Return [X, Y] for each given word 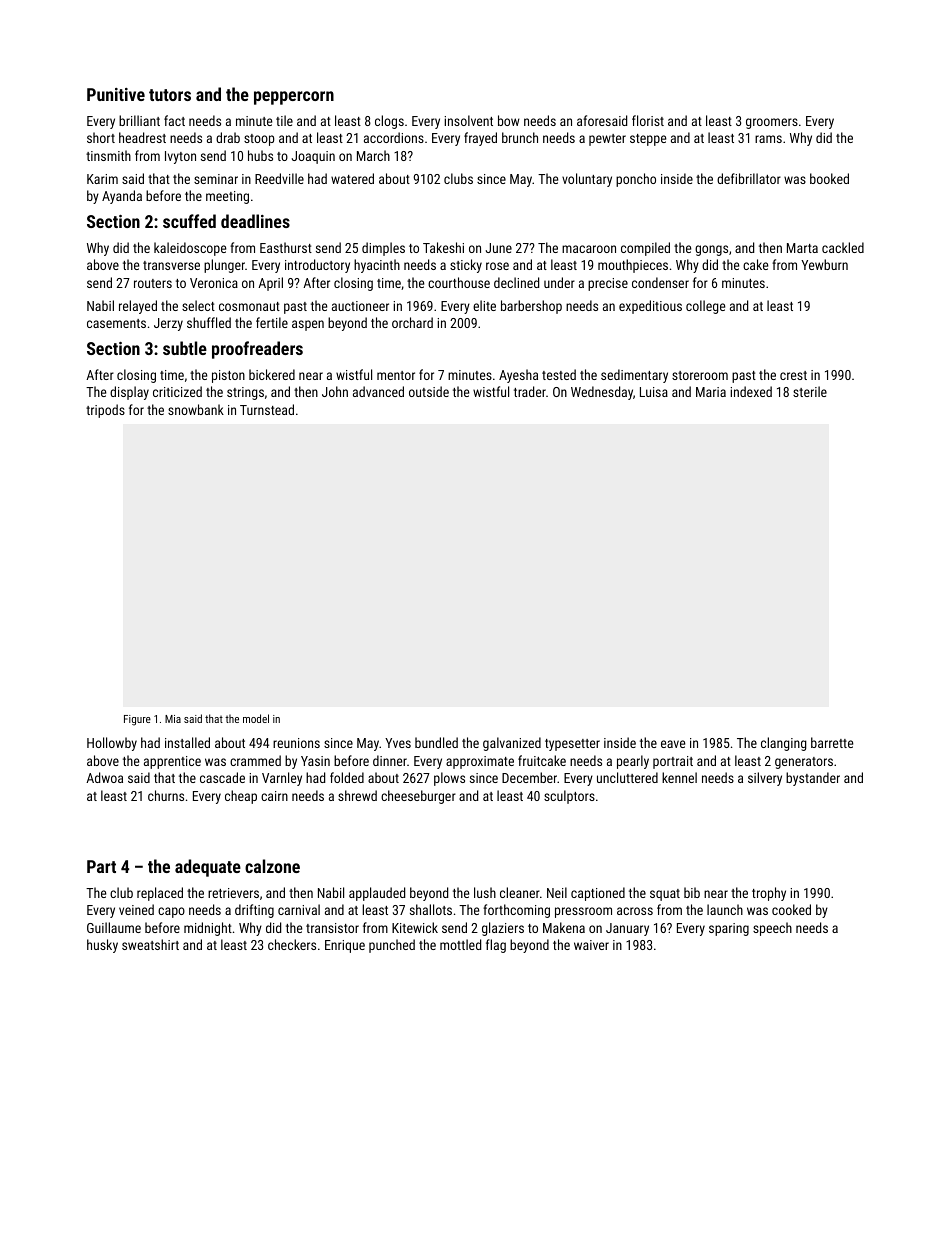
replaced [160, 894]
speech [772, 929]
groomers [772, 123]
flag [496, 946]
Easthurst [286, 247]
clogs [389, 122]
